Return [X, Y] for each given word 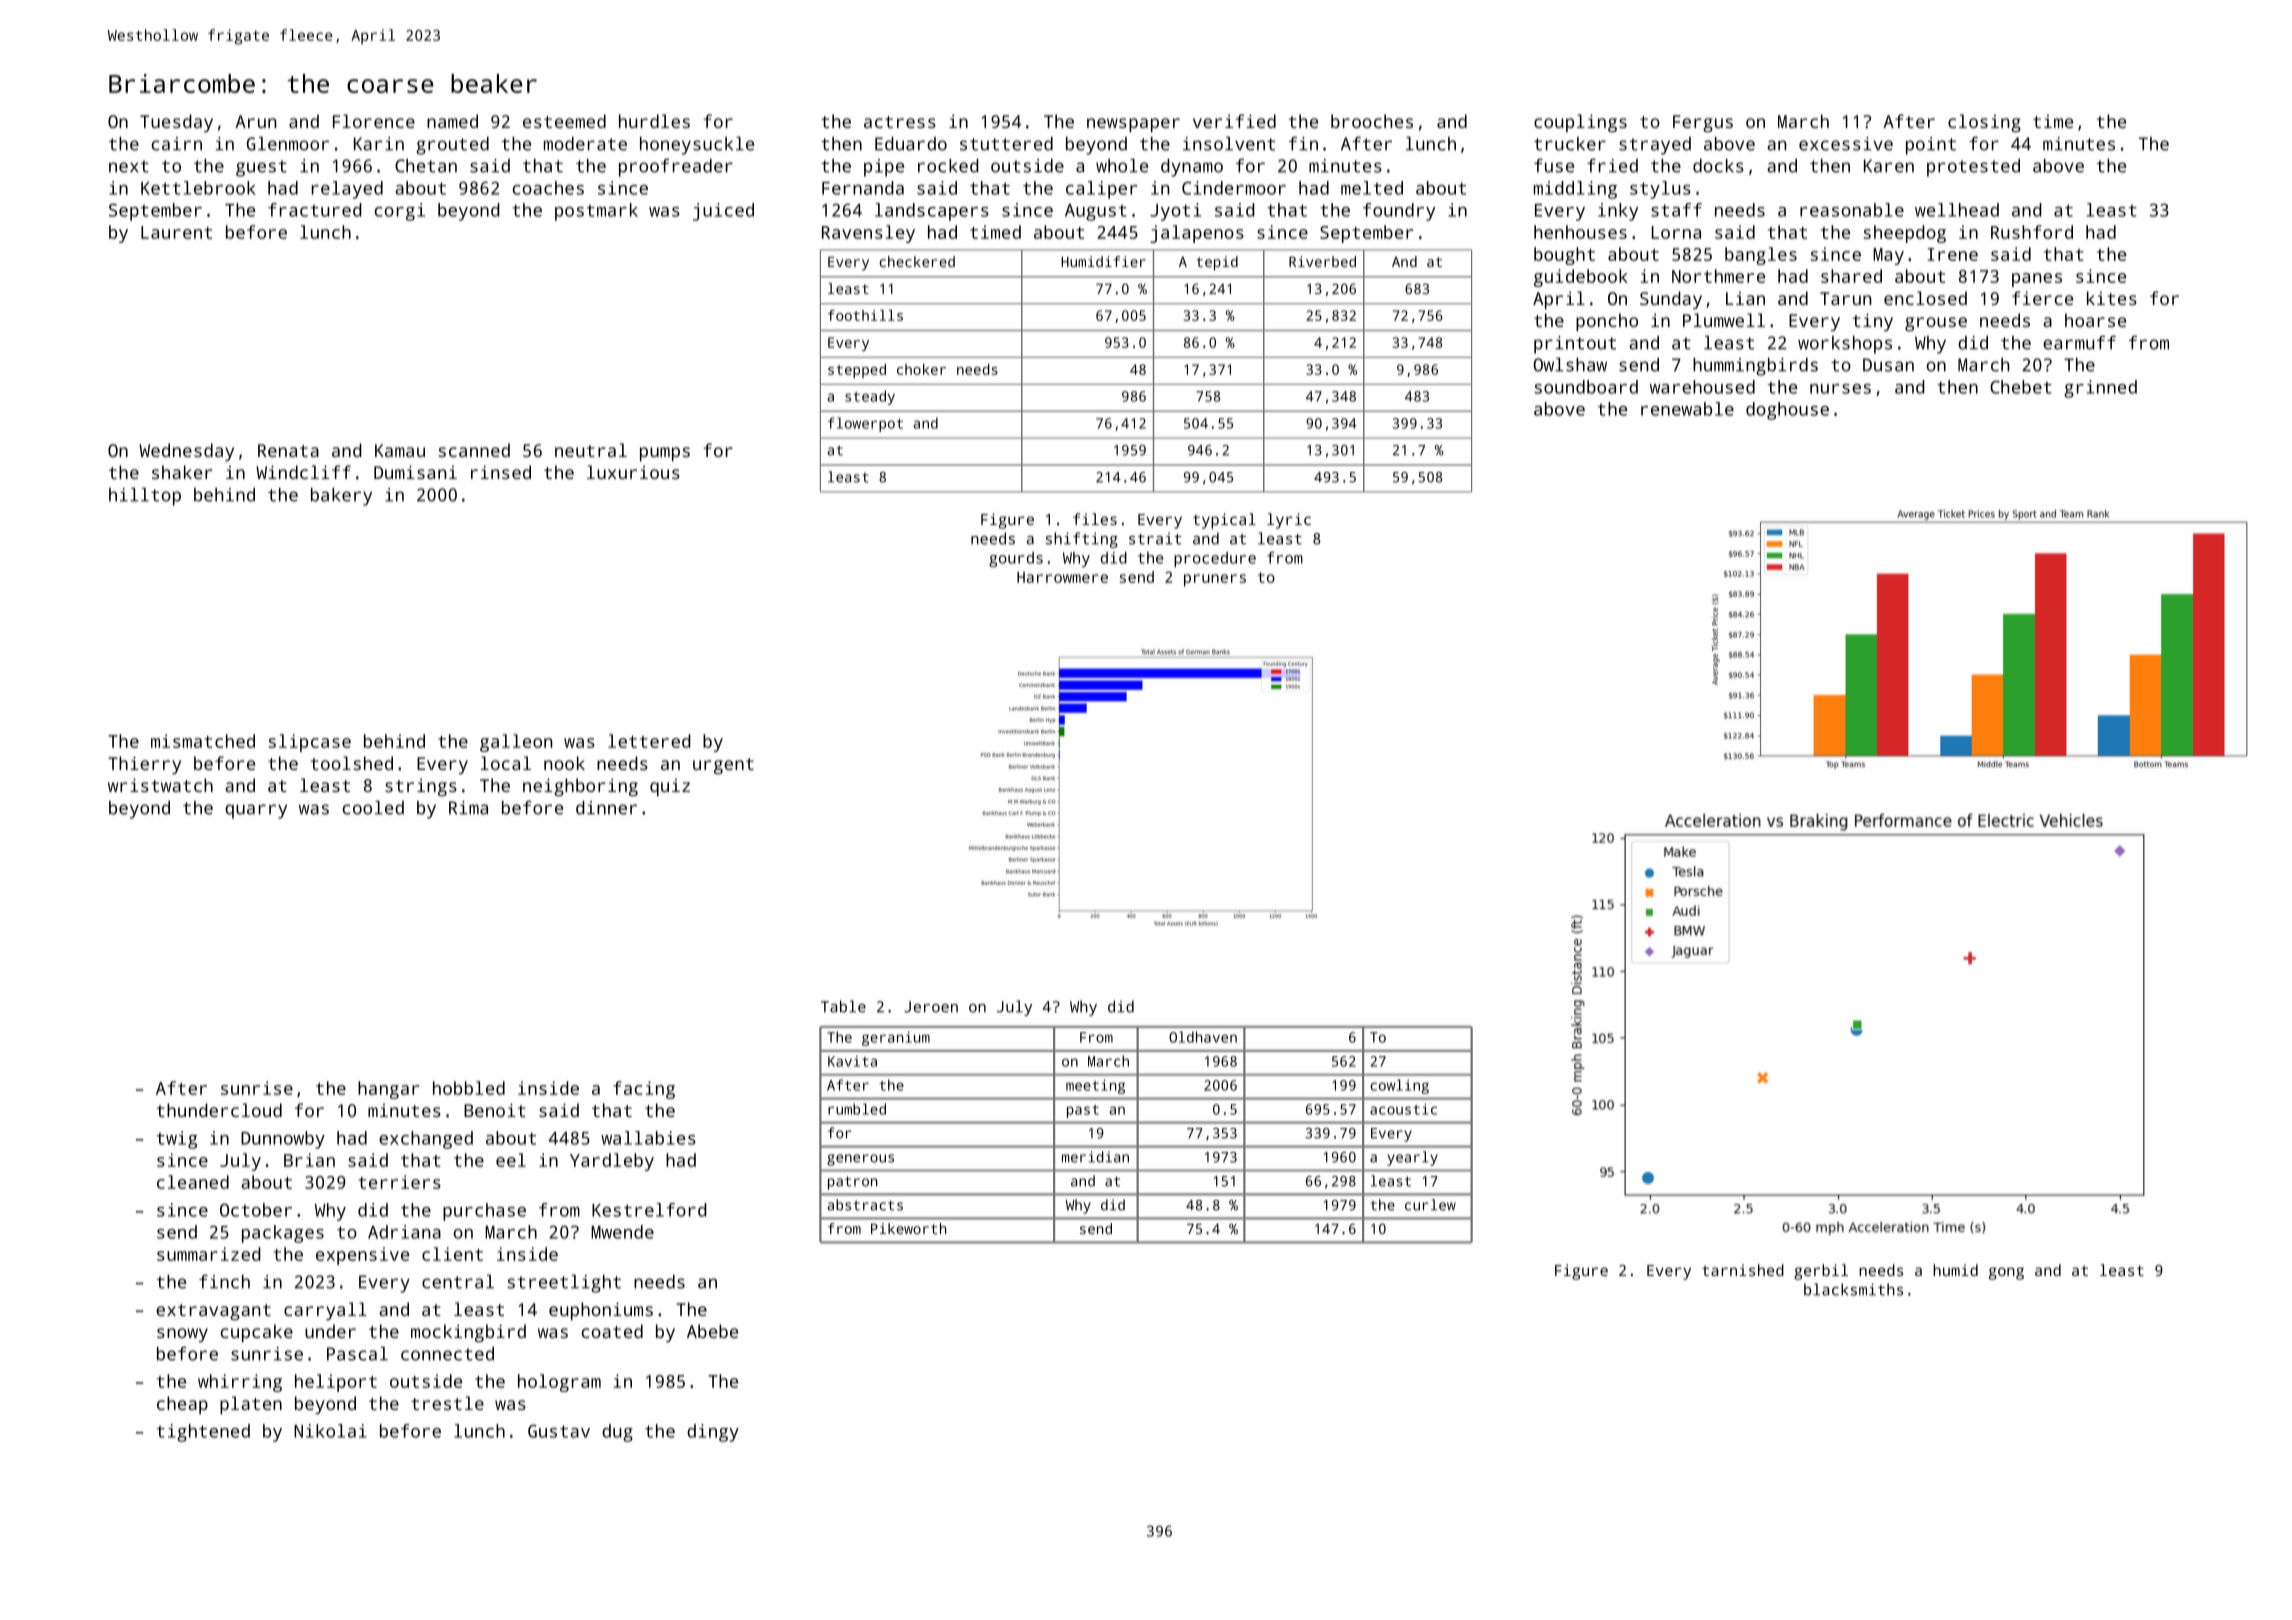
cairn [176, 144]
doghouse [1787, 411]
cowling [1399, 1086]
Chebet [2021, 387]
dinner [606, 808]
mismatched [203, 741]
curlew [1430, 1205]
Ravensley [868, 234]
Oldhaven [1203, 1037]
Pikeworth [908, 1228]
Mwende [622, 1232]
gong [2006, 1273]
